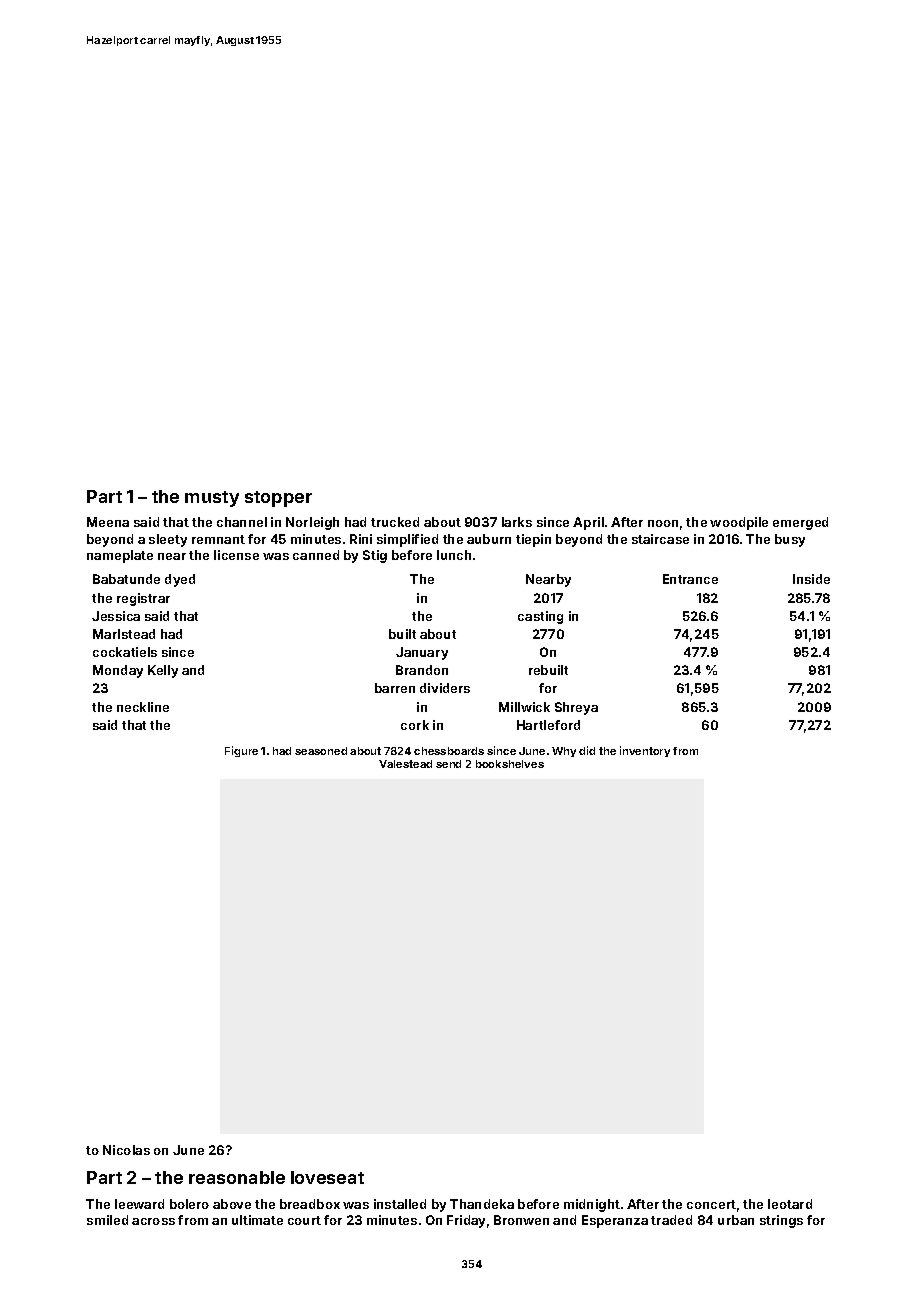  What do you see at coordinates (454, 555) in the screenshot?
I see `lunch` at bounding box center [454, 555].
